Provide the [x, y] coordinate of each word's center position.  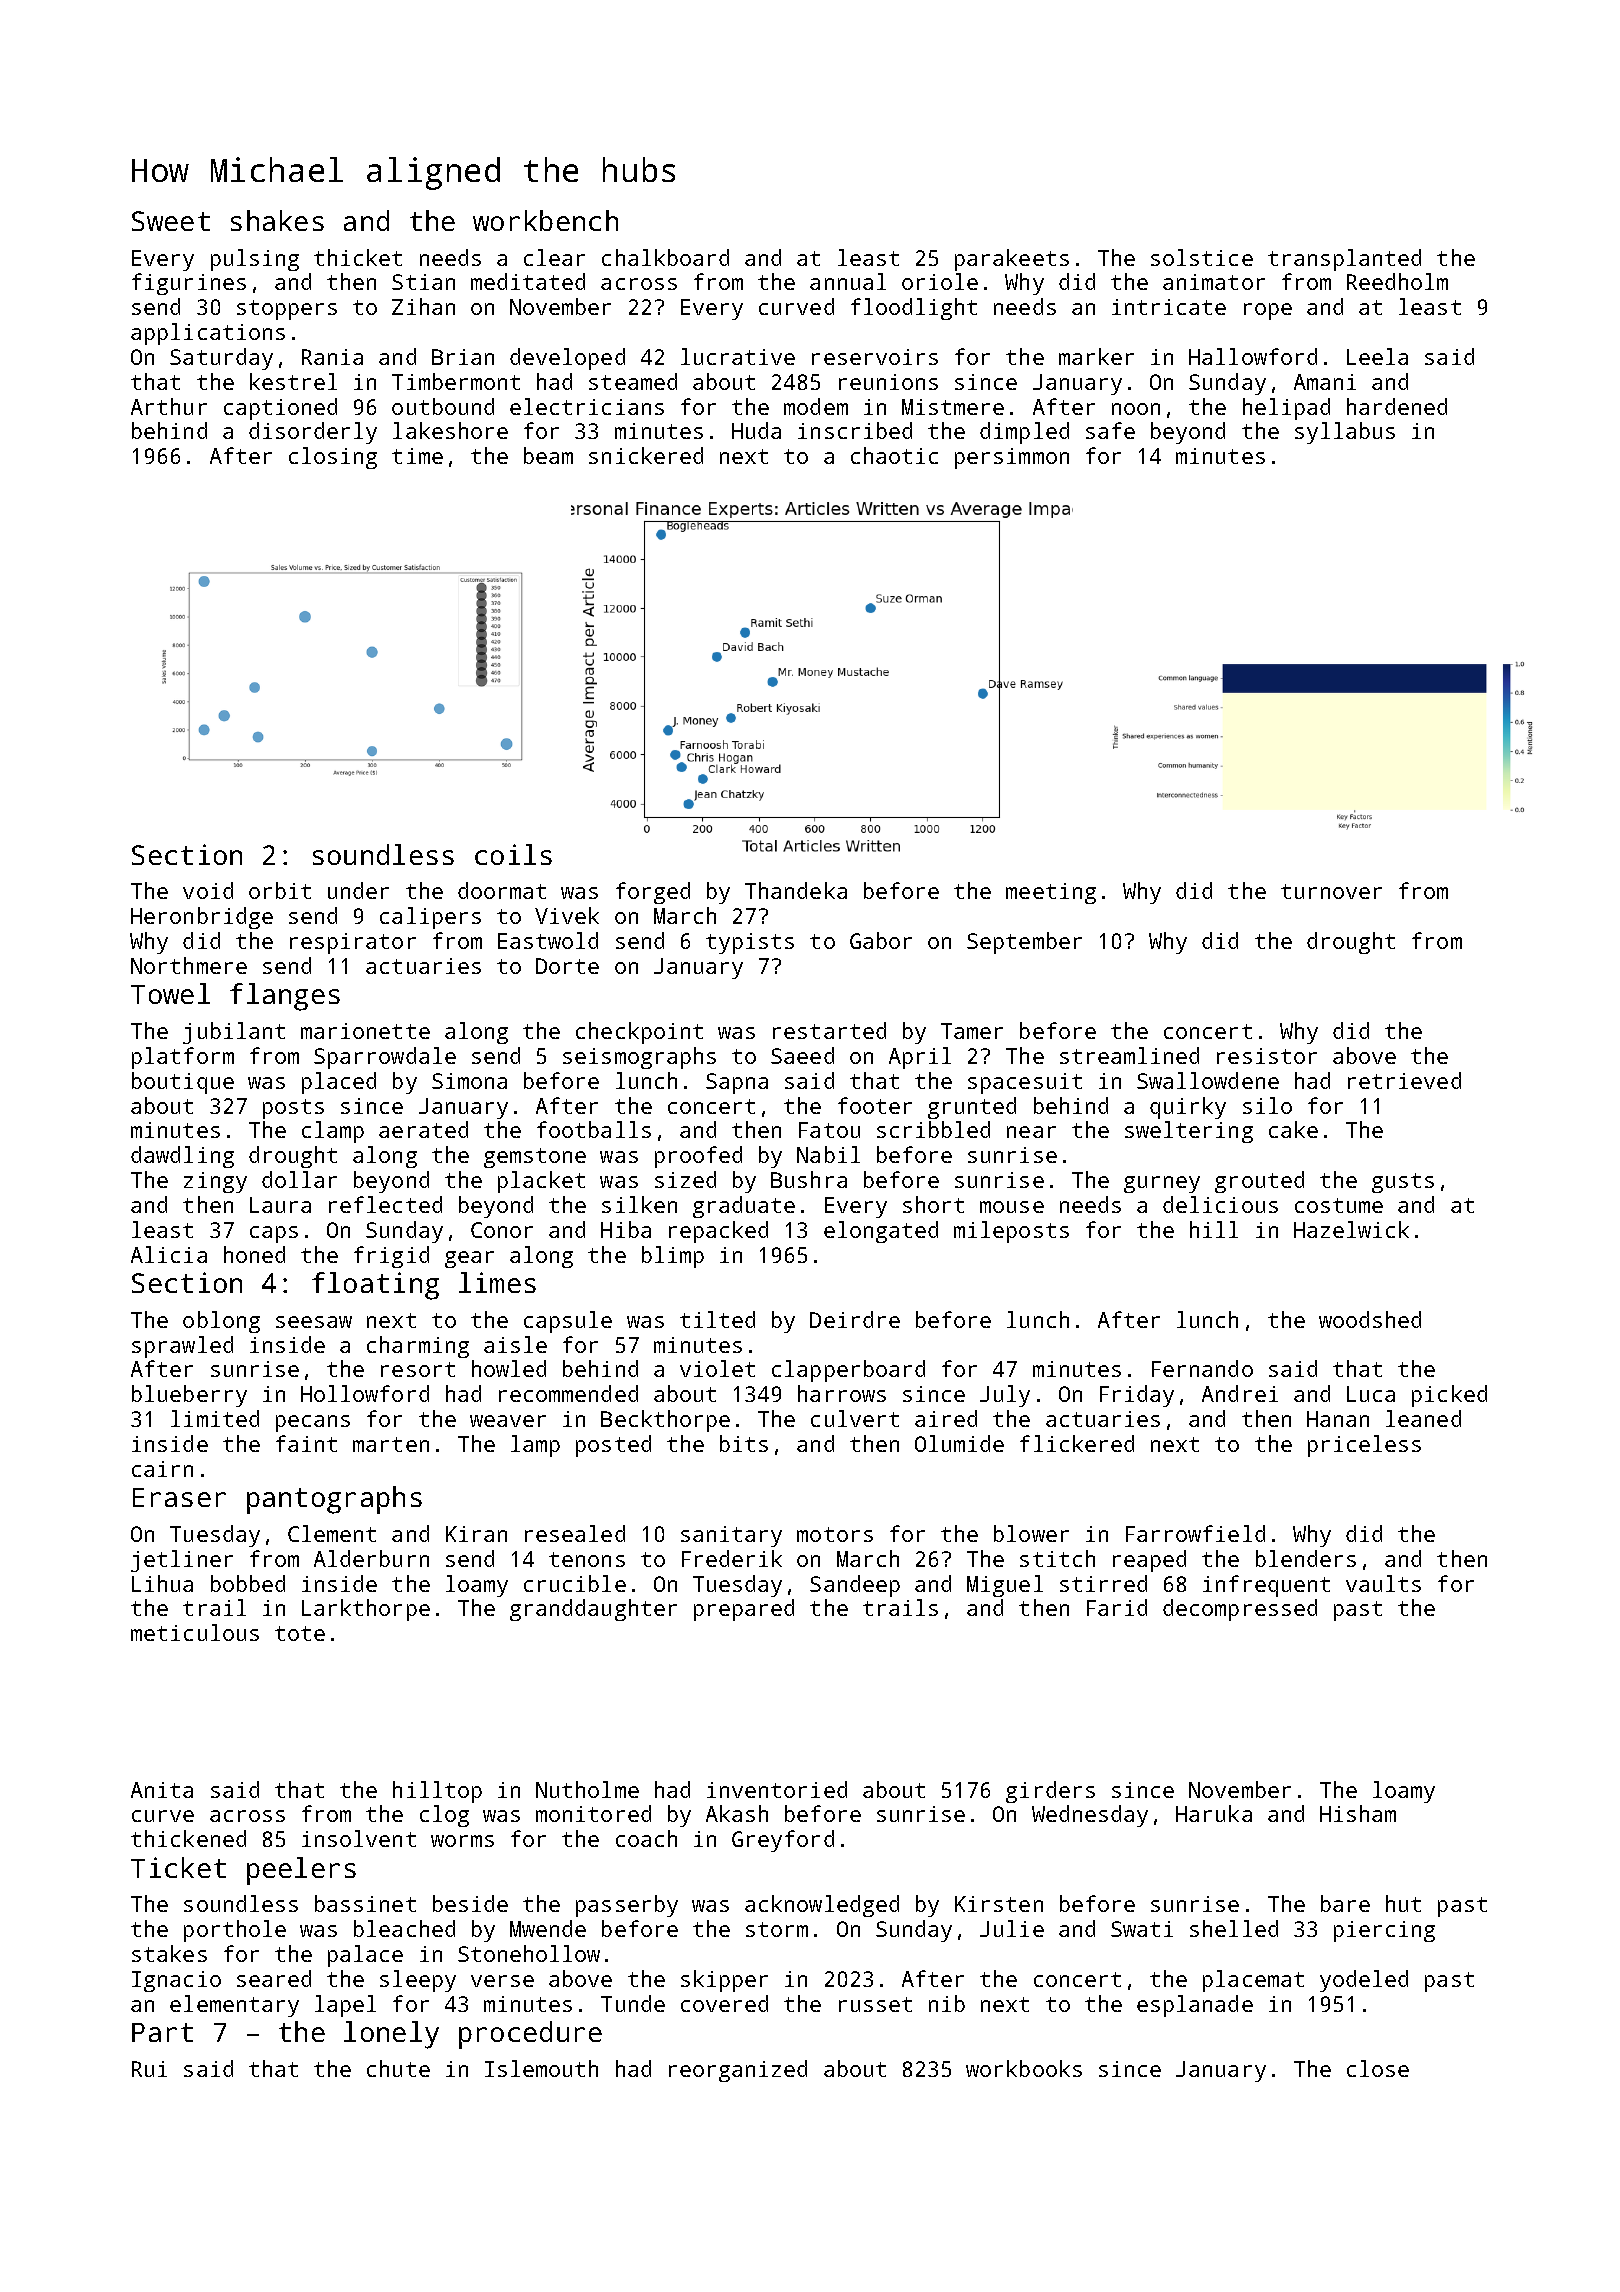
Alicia [169, 1254]
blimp [673, 1257]
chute [398, 2068]
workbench [545, 220]
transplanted [1344, 260]
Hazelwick [1351, 1229]
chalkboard [665, 257]
